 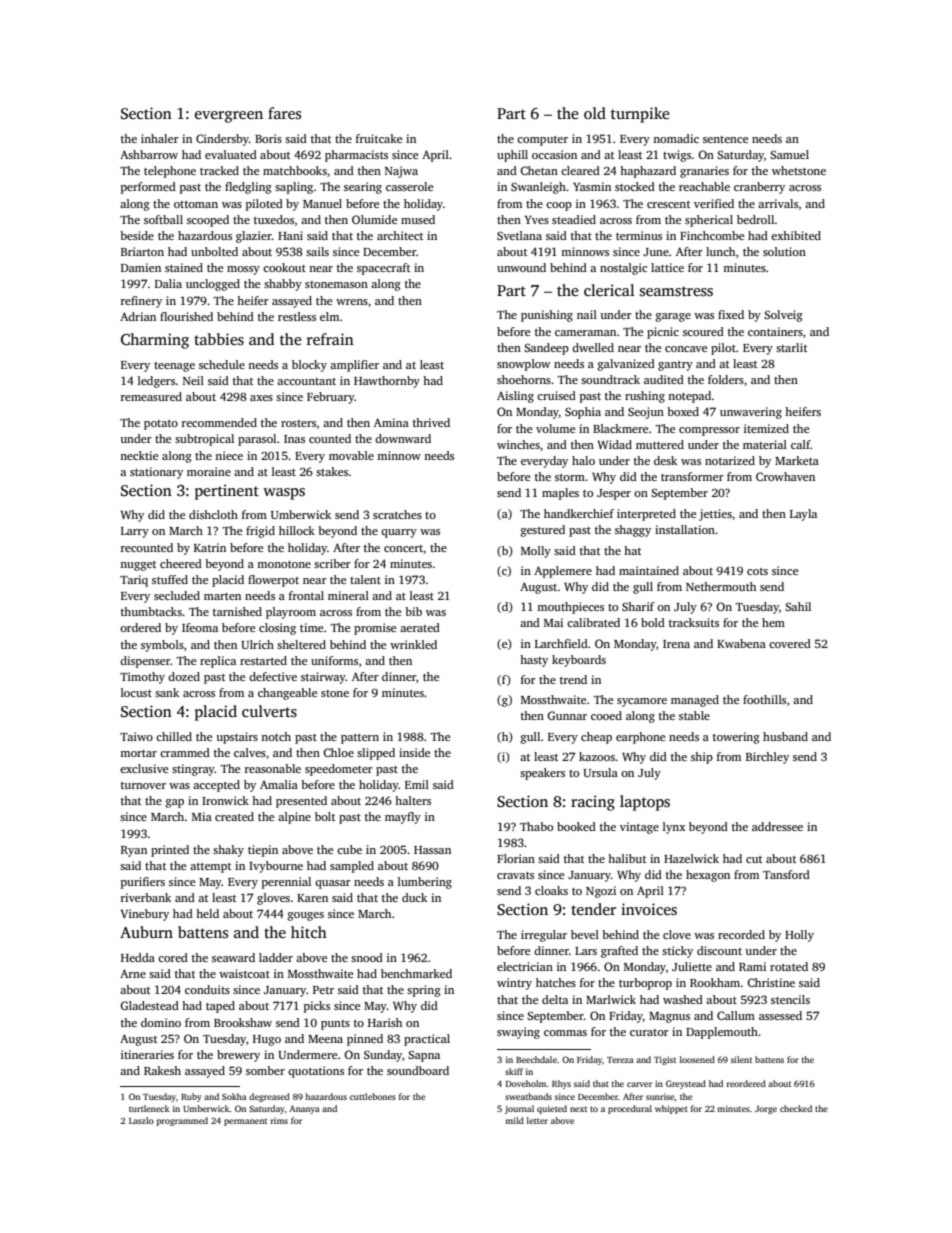 I want to click on mild, so click(x=514, y=1120).
